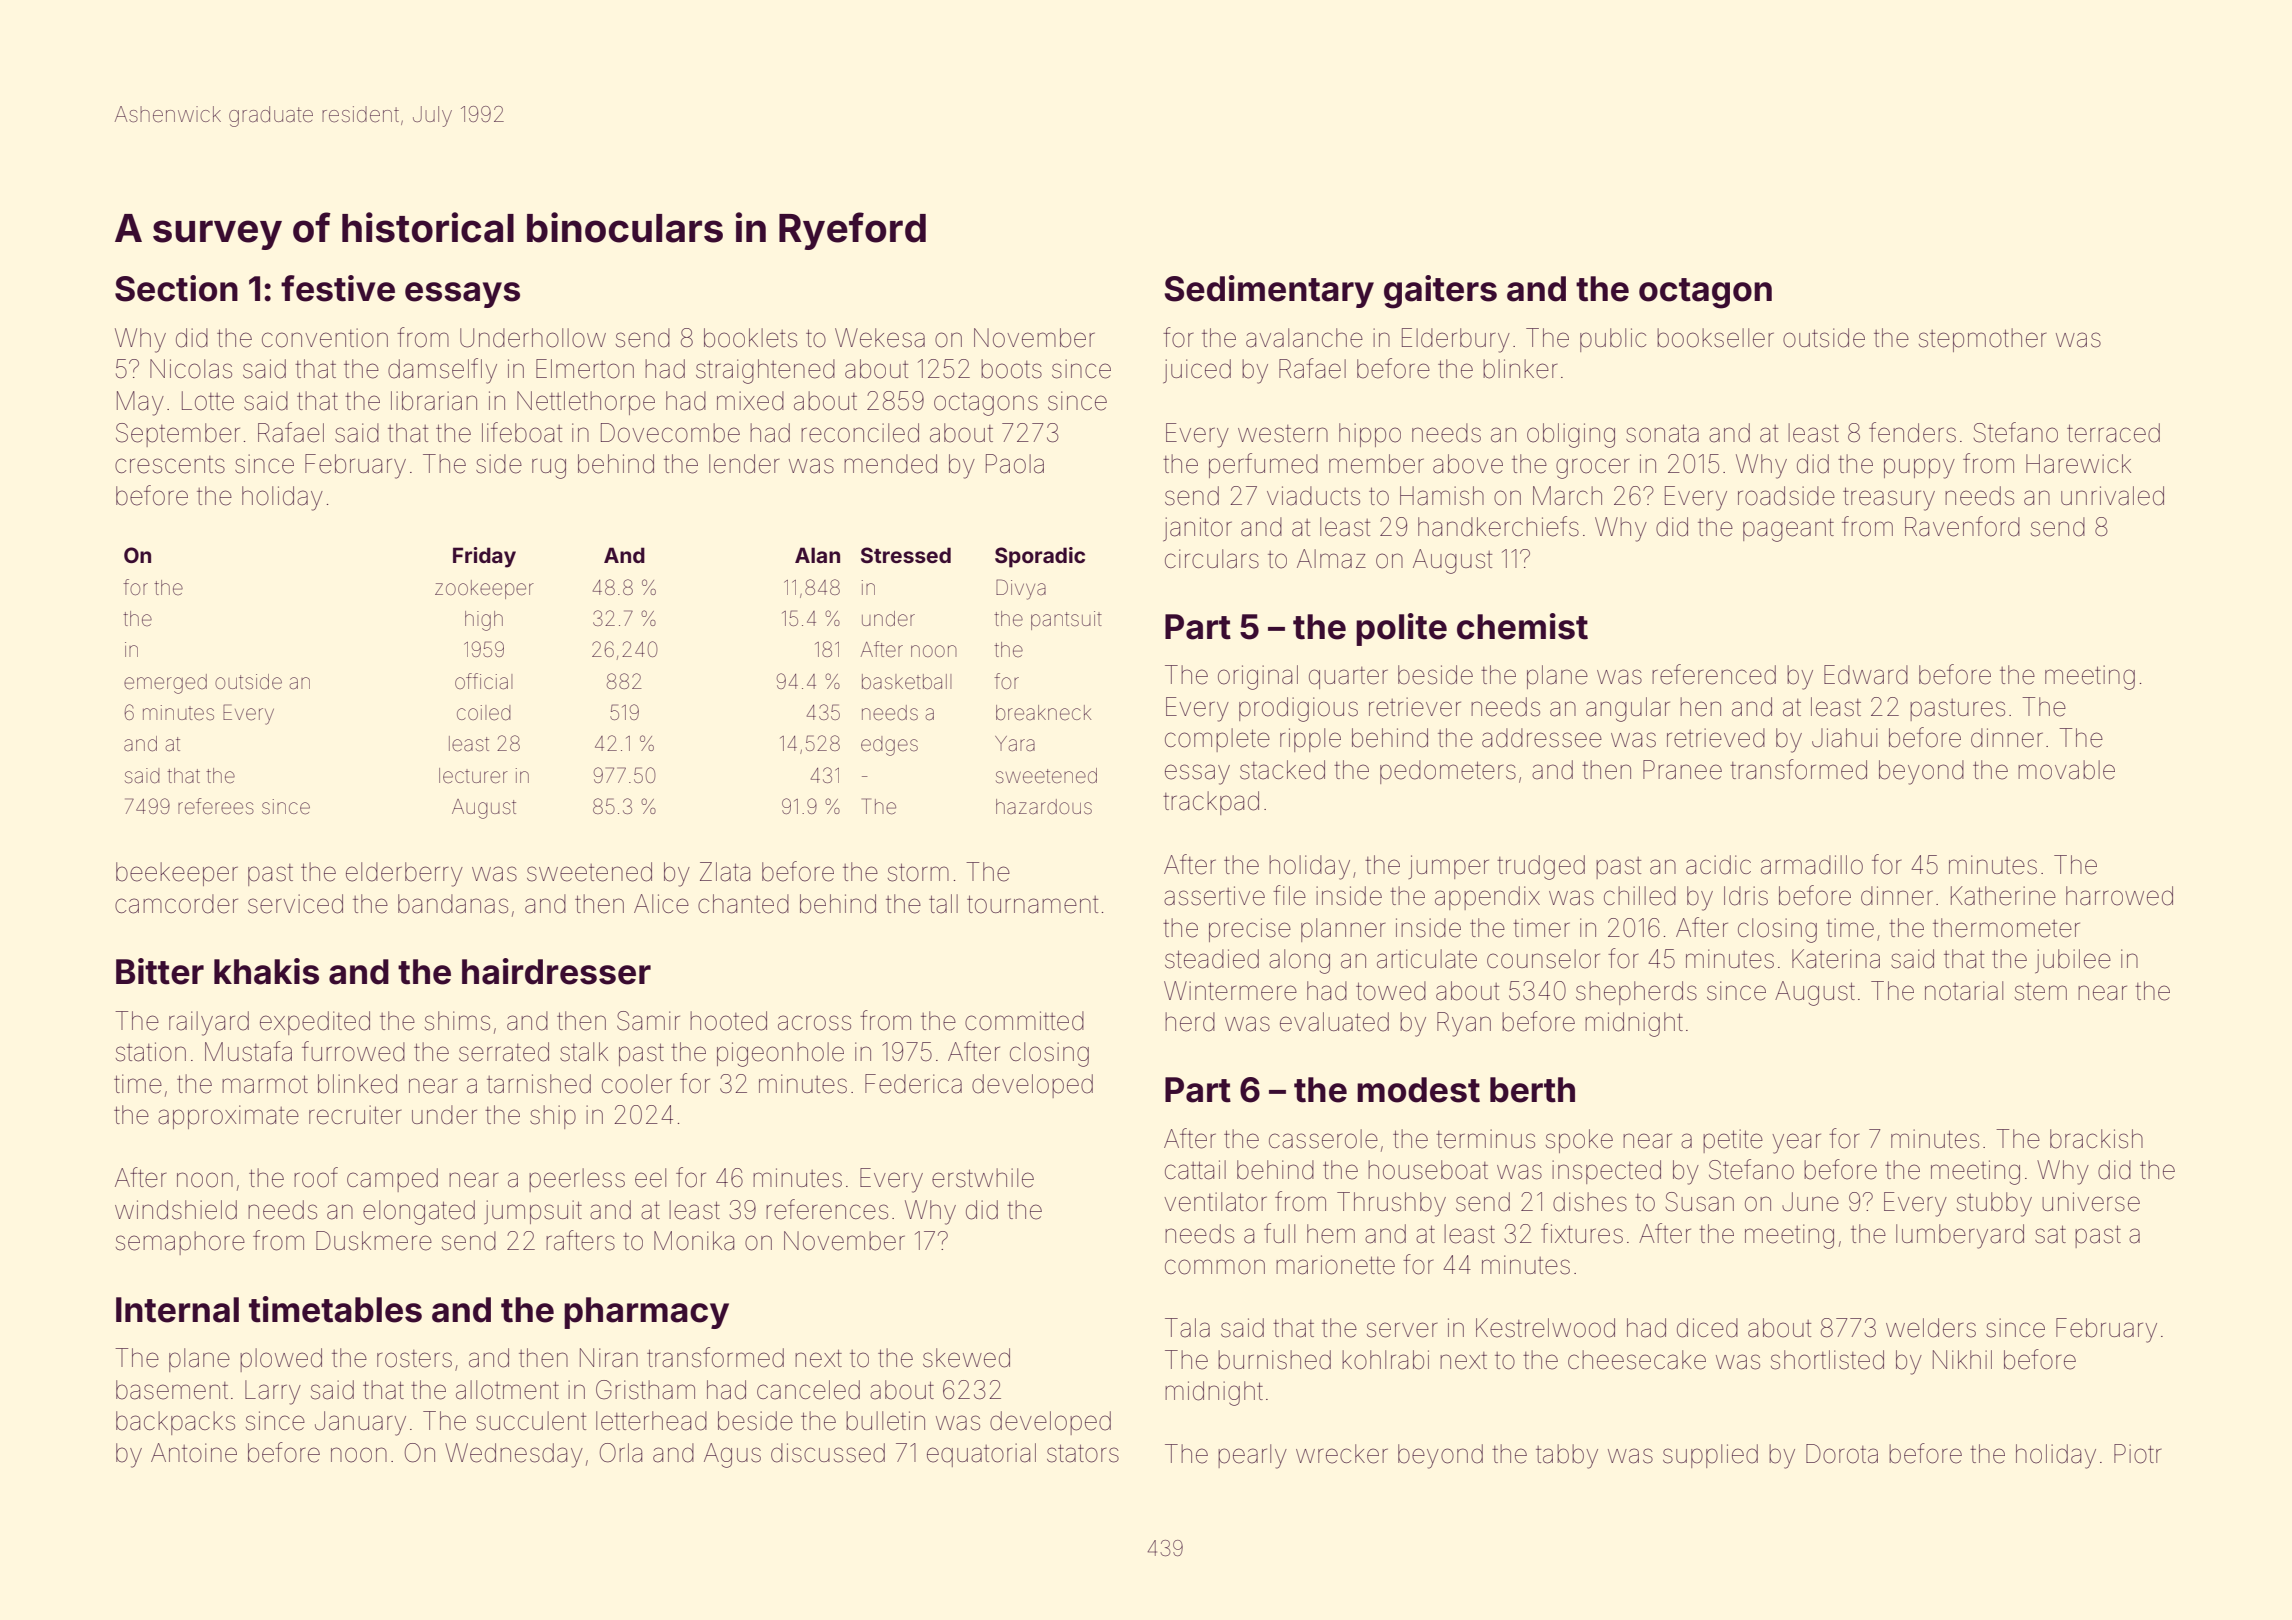 Image resolution: width=2292 pixels, height=1620 pixels. What do you see at coordinates (176, 288) in the screenshot?
I see `Section` at bounding box center [176, 288].
